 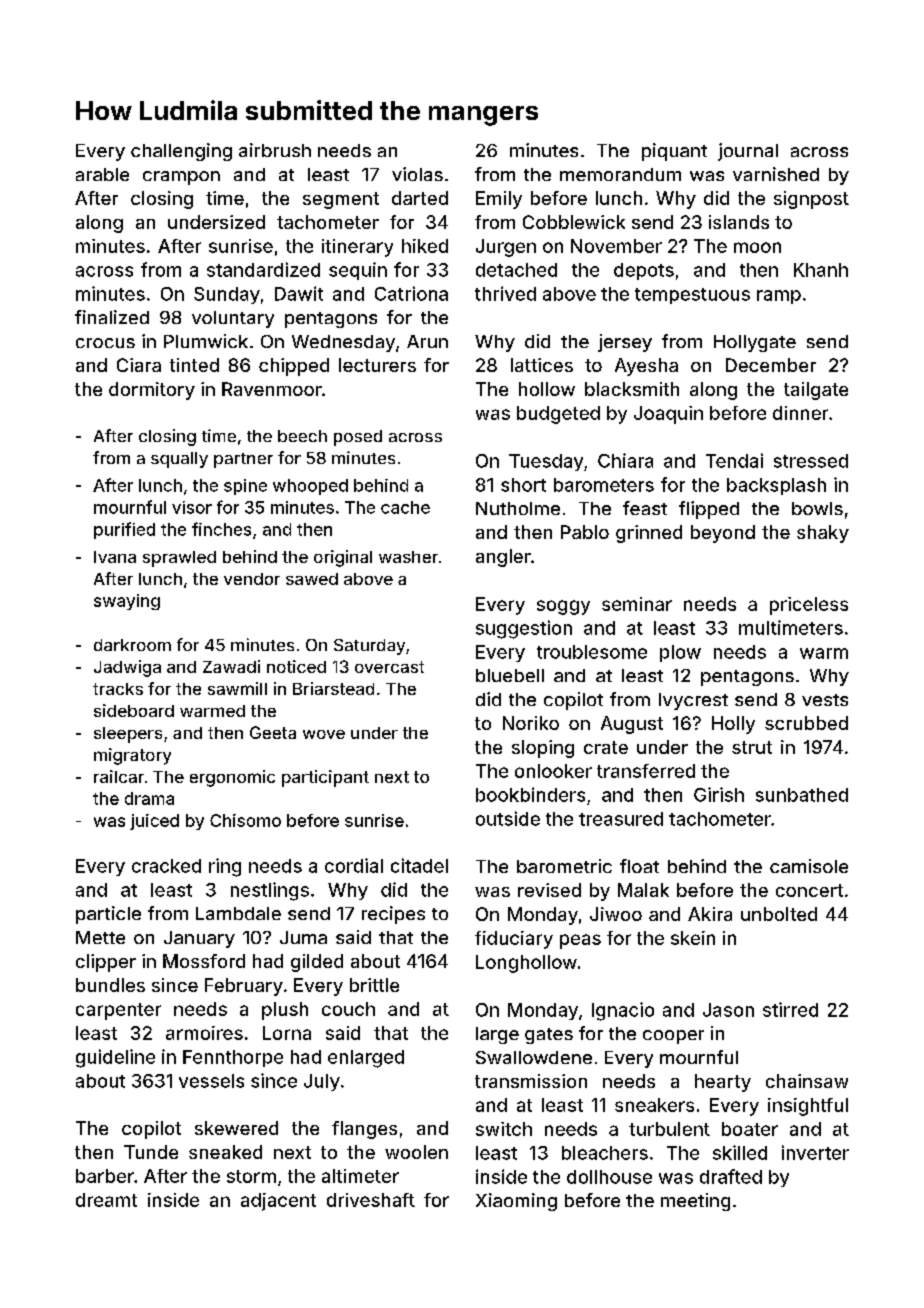 What do you see at coordinates (149, 798) in the page?
I see `drama` at bounding box center [149, 798].
